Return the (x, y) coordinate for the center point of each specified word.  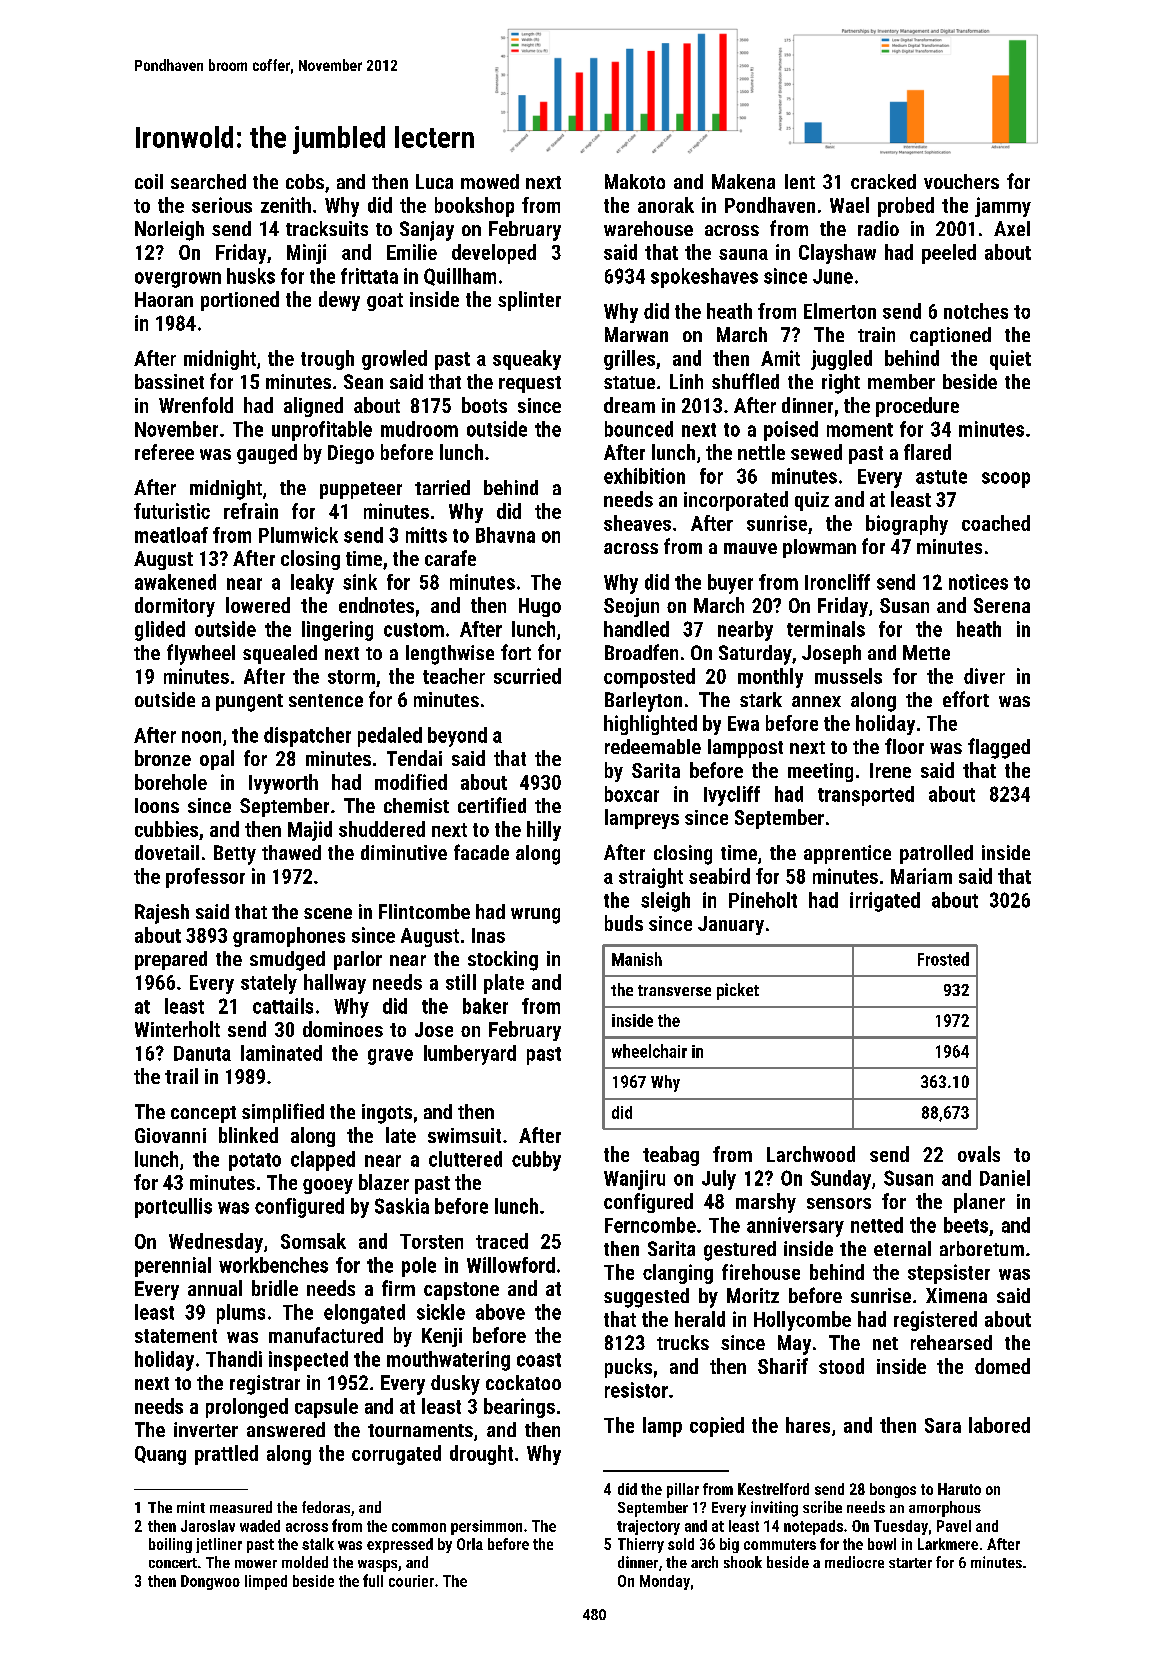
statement (176, 1336)
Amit (780, 358)
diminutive (404, 852)
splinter (529, 301)
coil (149, 181)
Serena (1002, 605)
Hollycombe (802, 1321)
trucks (683, 1342)
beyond (457, 737)
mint (191, 1507)
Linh (686, 381)
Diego (351, 454)
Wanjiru (634, 1180)
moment (860, 430)
